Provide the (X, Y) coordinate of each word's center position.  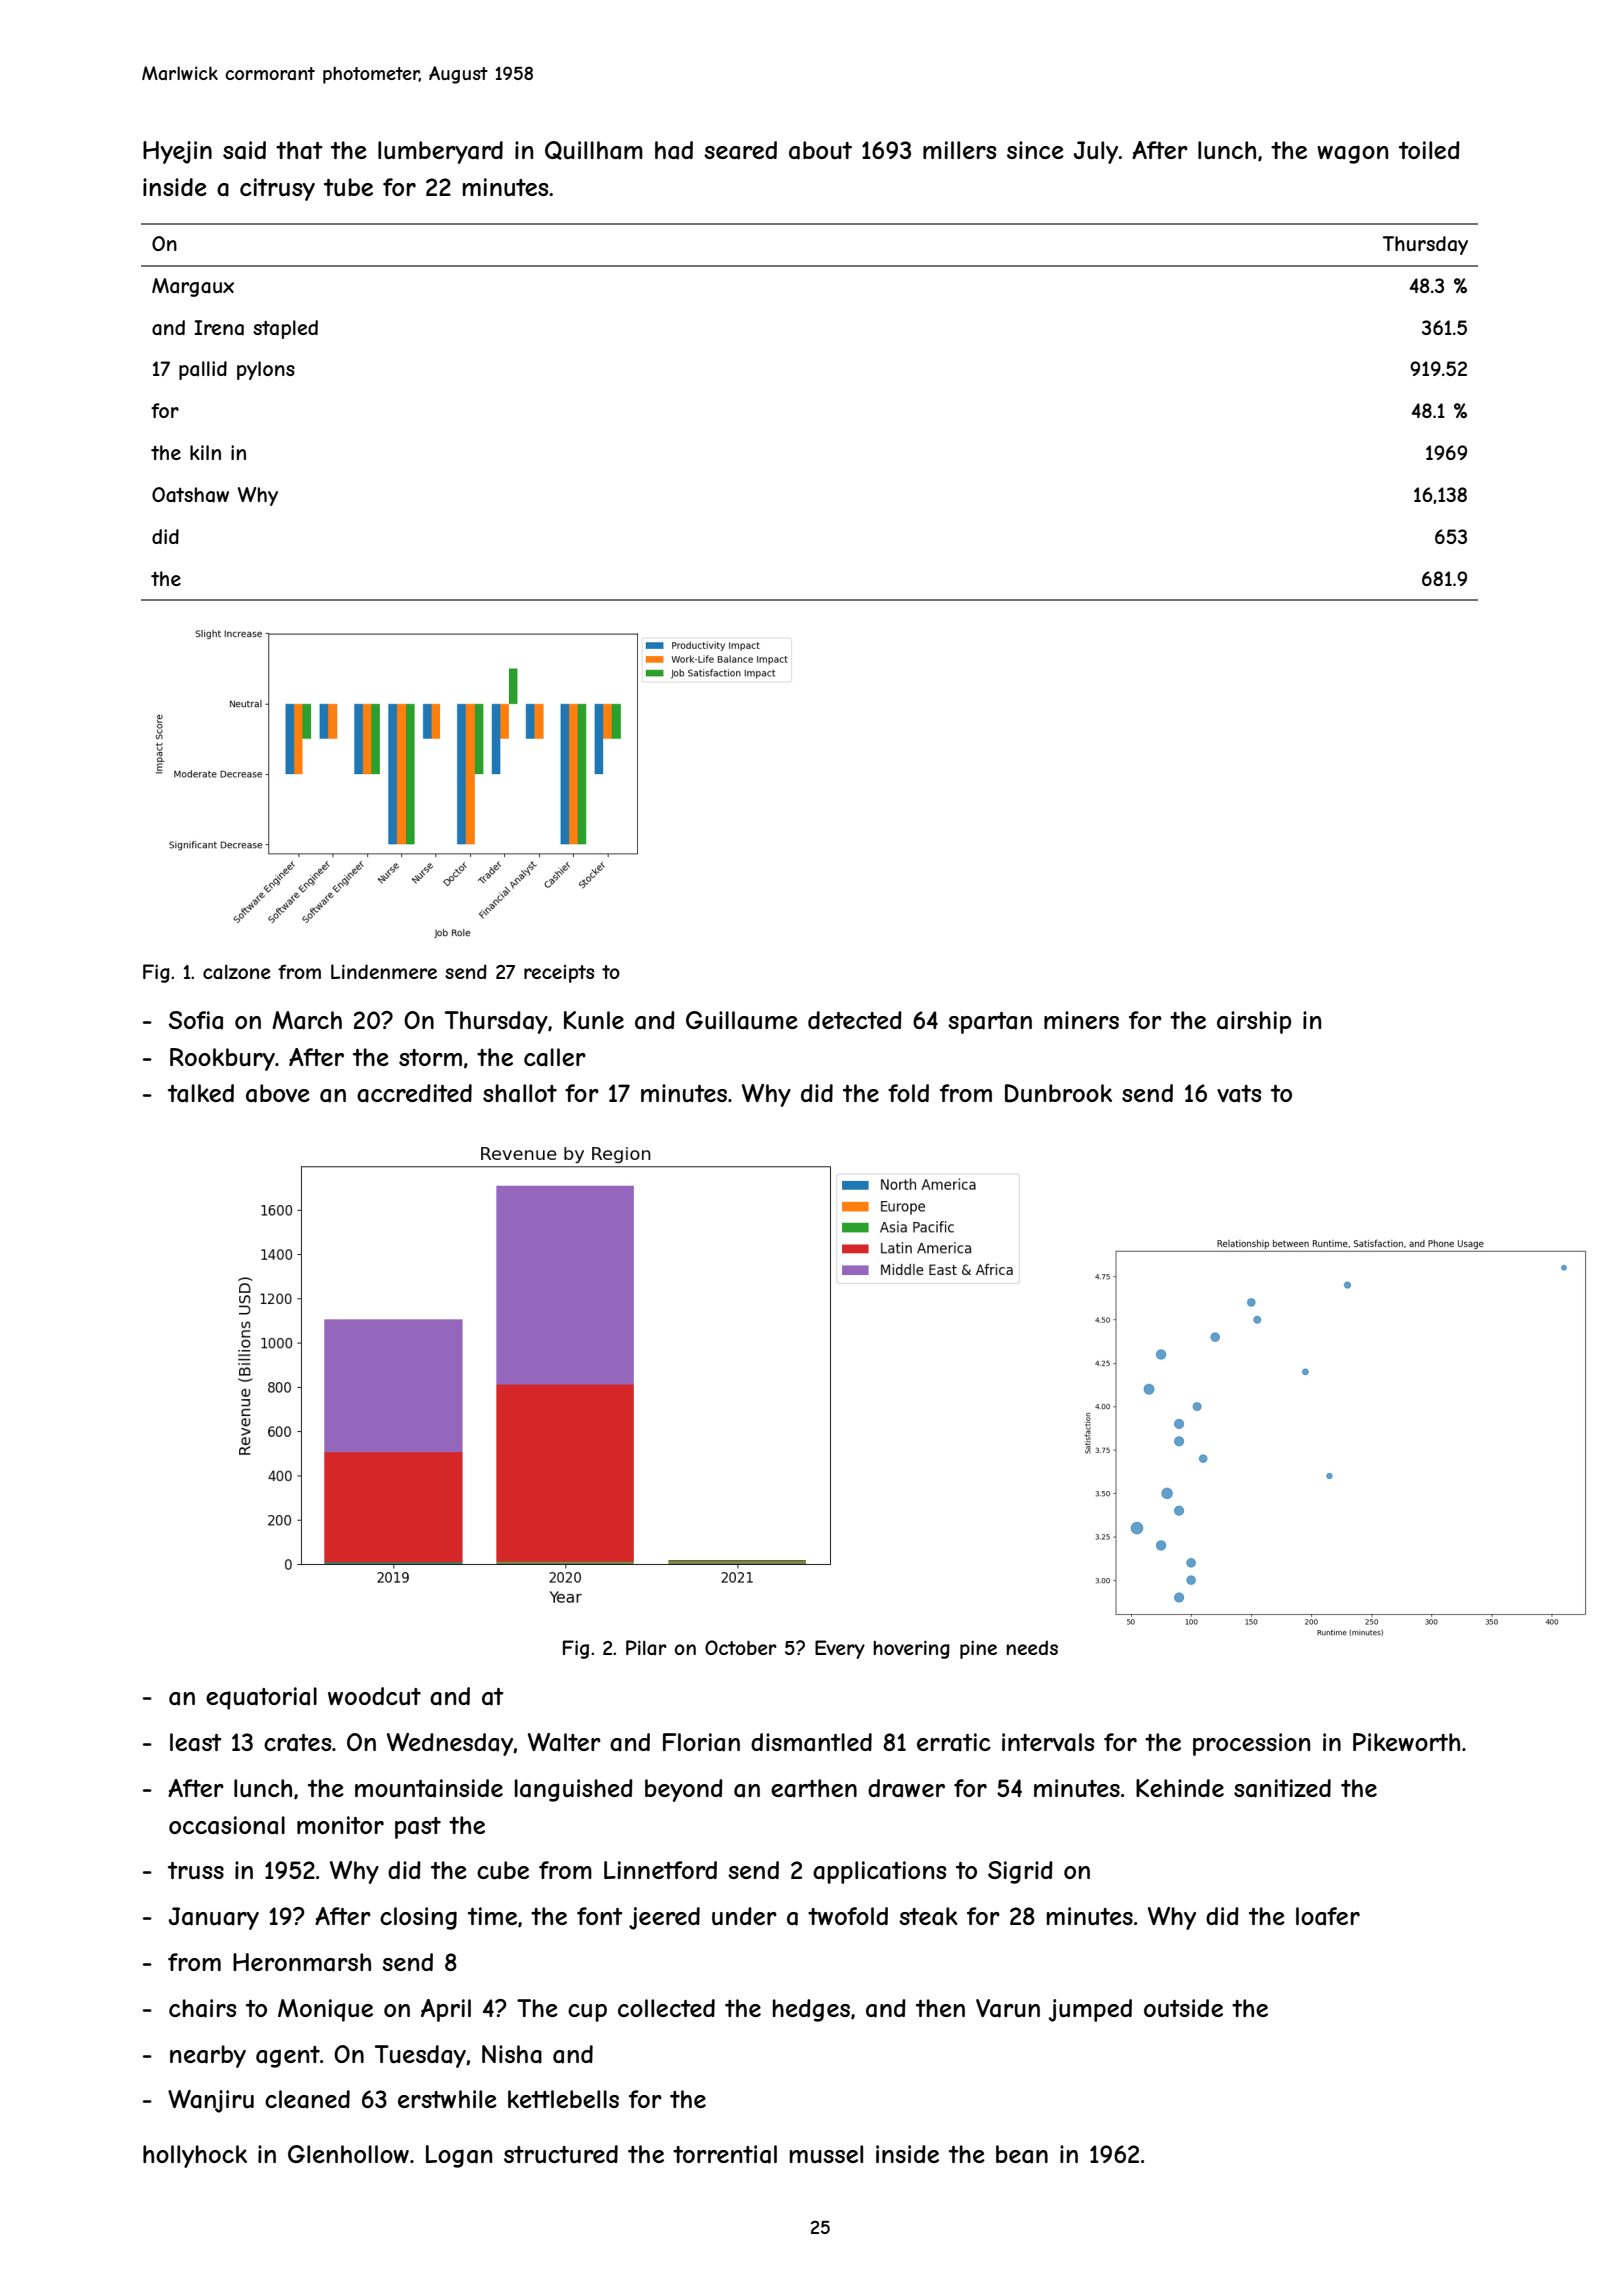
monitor (340, 1825)
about (820, 150)
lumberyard (440, 152)
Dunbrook (1058, 1093)
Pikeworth (1406, 1742)
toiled (1429, 150)
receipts (559, 974)
